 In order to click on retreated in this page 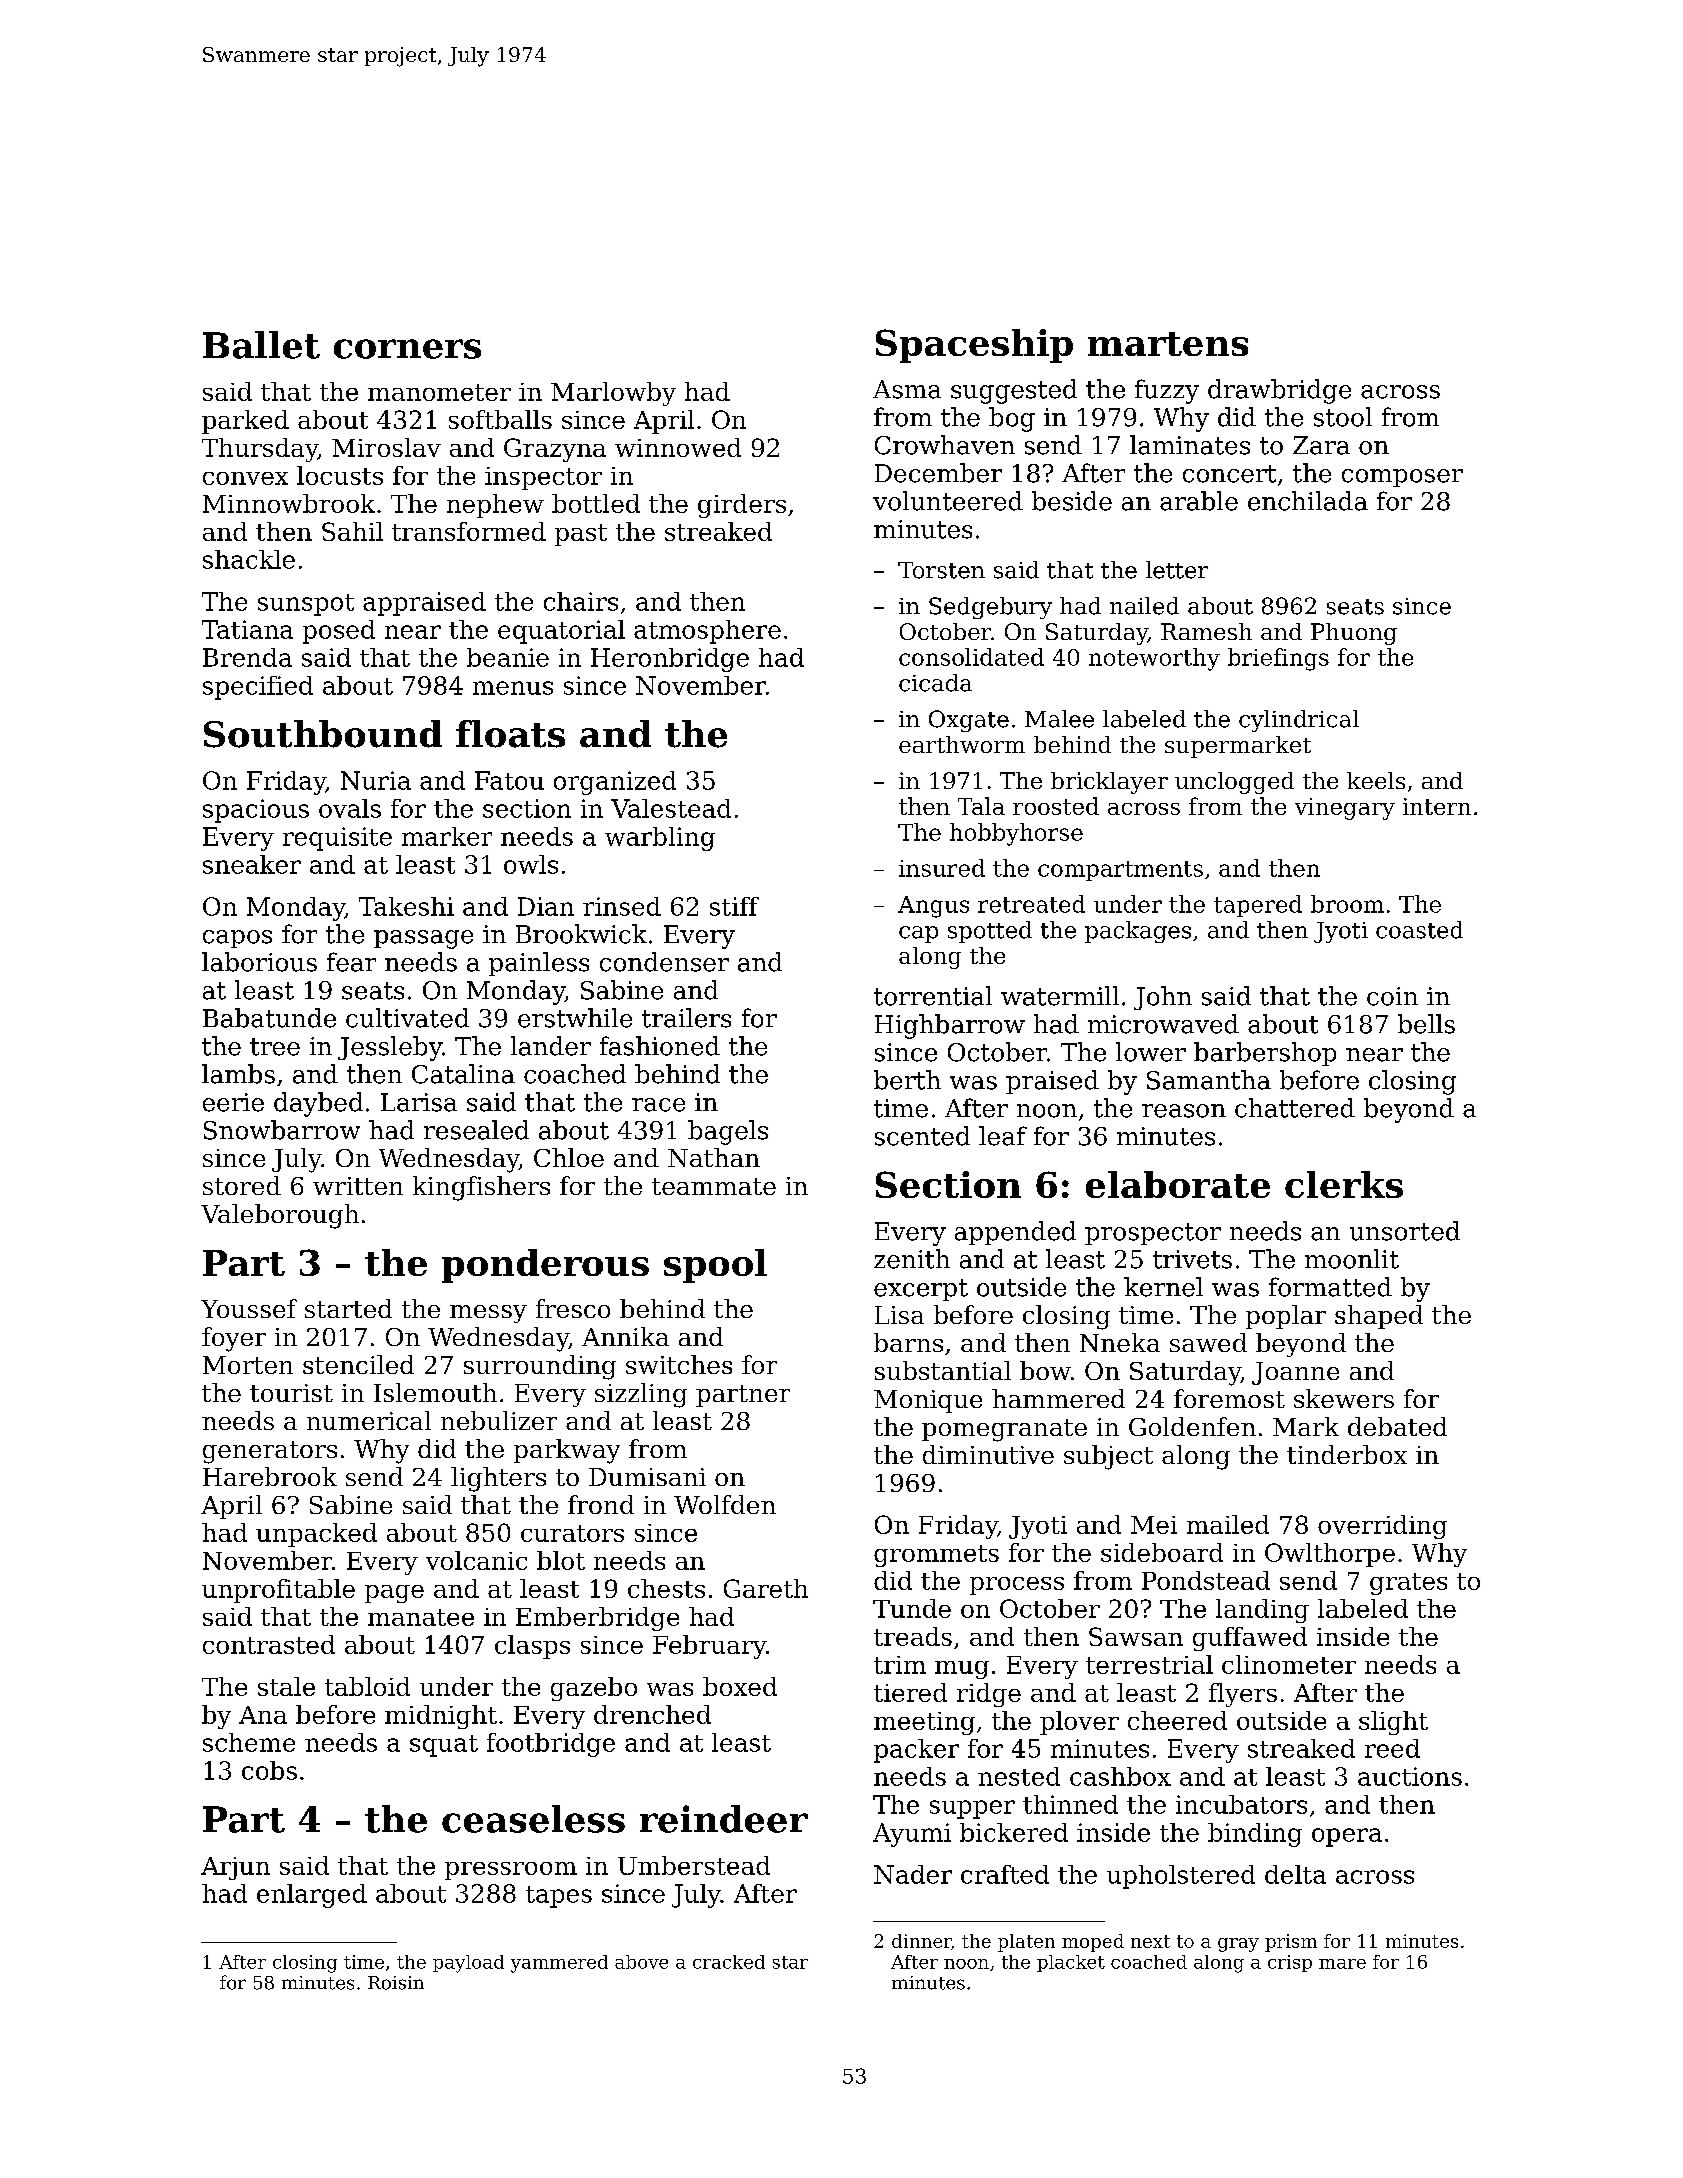, I will do `click(1031, 904)`.
